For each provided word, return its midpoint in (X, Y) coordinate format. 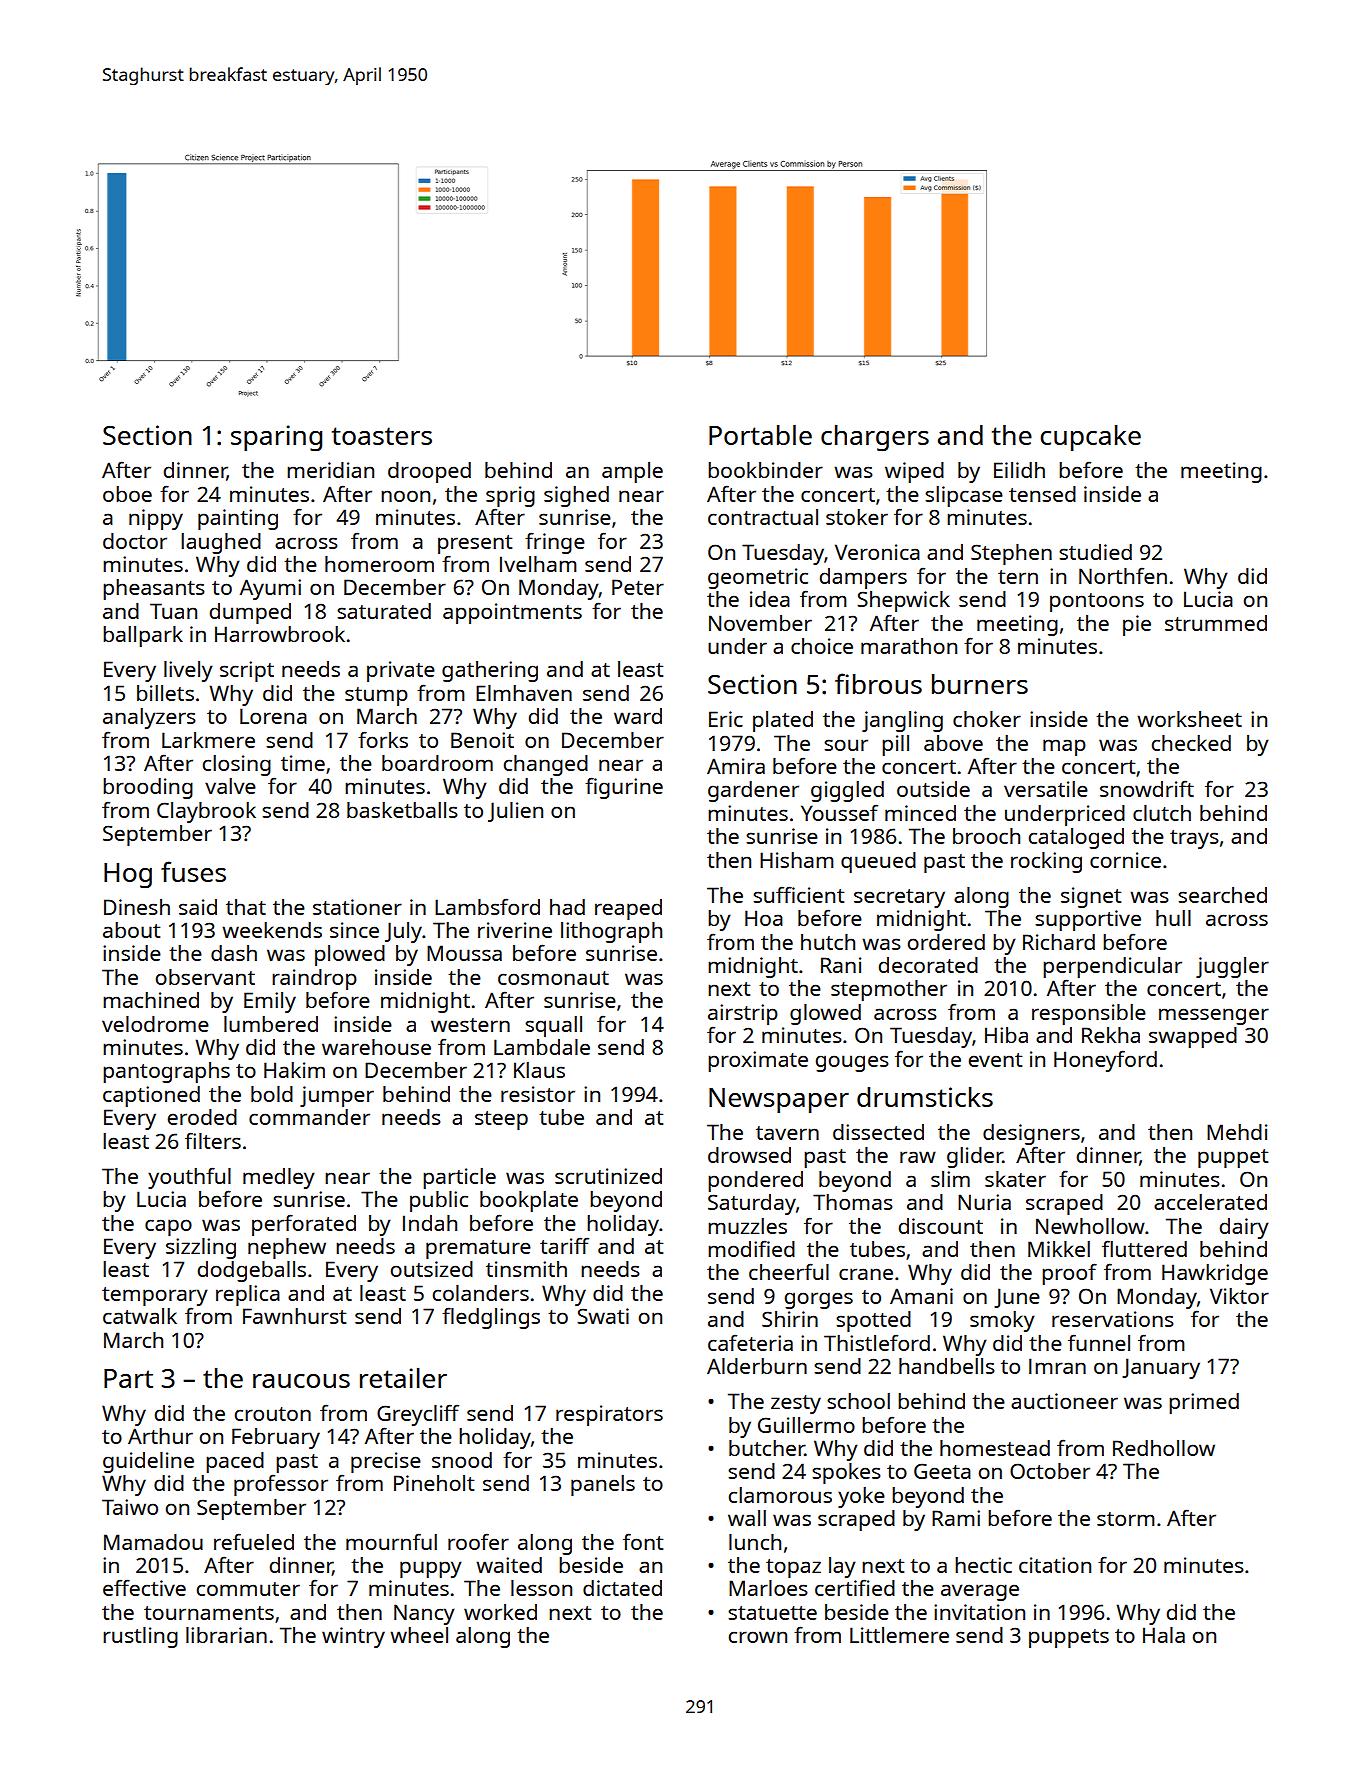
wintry (353, 1637)
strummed (1216, 623)
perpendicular (1112, 967)
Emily (270, 1002)
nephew (287, 1248)
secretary (899, 898)
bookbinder (765, 470)
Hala (1164, 1635)
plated (783, 721)
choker (987, 719)
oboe (127, 494)
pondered (755, 1181)
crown (758, 1637)
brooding (148, 788)
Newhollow (1090, 1226)
